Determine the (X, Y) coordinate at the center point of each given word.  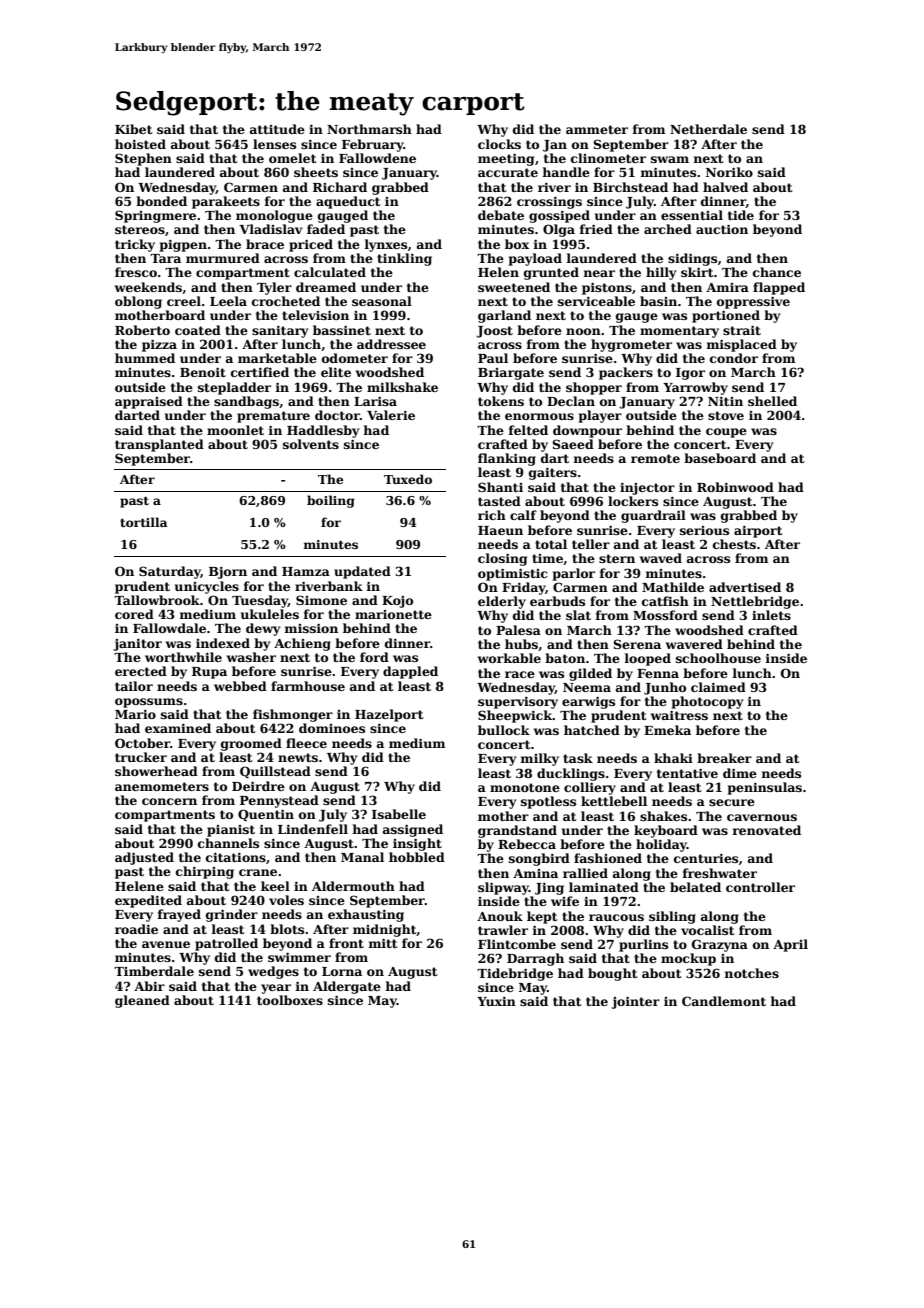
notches (751, 973)
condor (734, 358)
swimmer (299, 957)
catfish (665, 601)
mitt (383, 943)
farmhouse (308, 686)
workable (509, 658)
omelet (293, 158)
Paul (493, 358)
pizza (159, 345)
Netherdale (708, 129)
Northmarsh (369, 129)
